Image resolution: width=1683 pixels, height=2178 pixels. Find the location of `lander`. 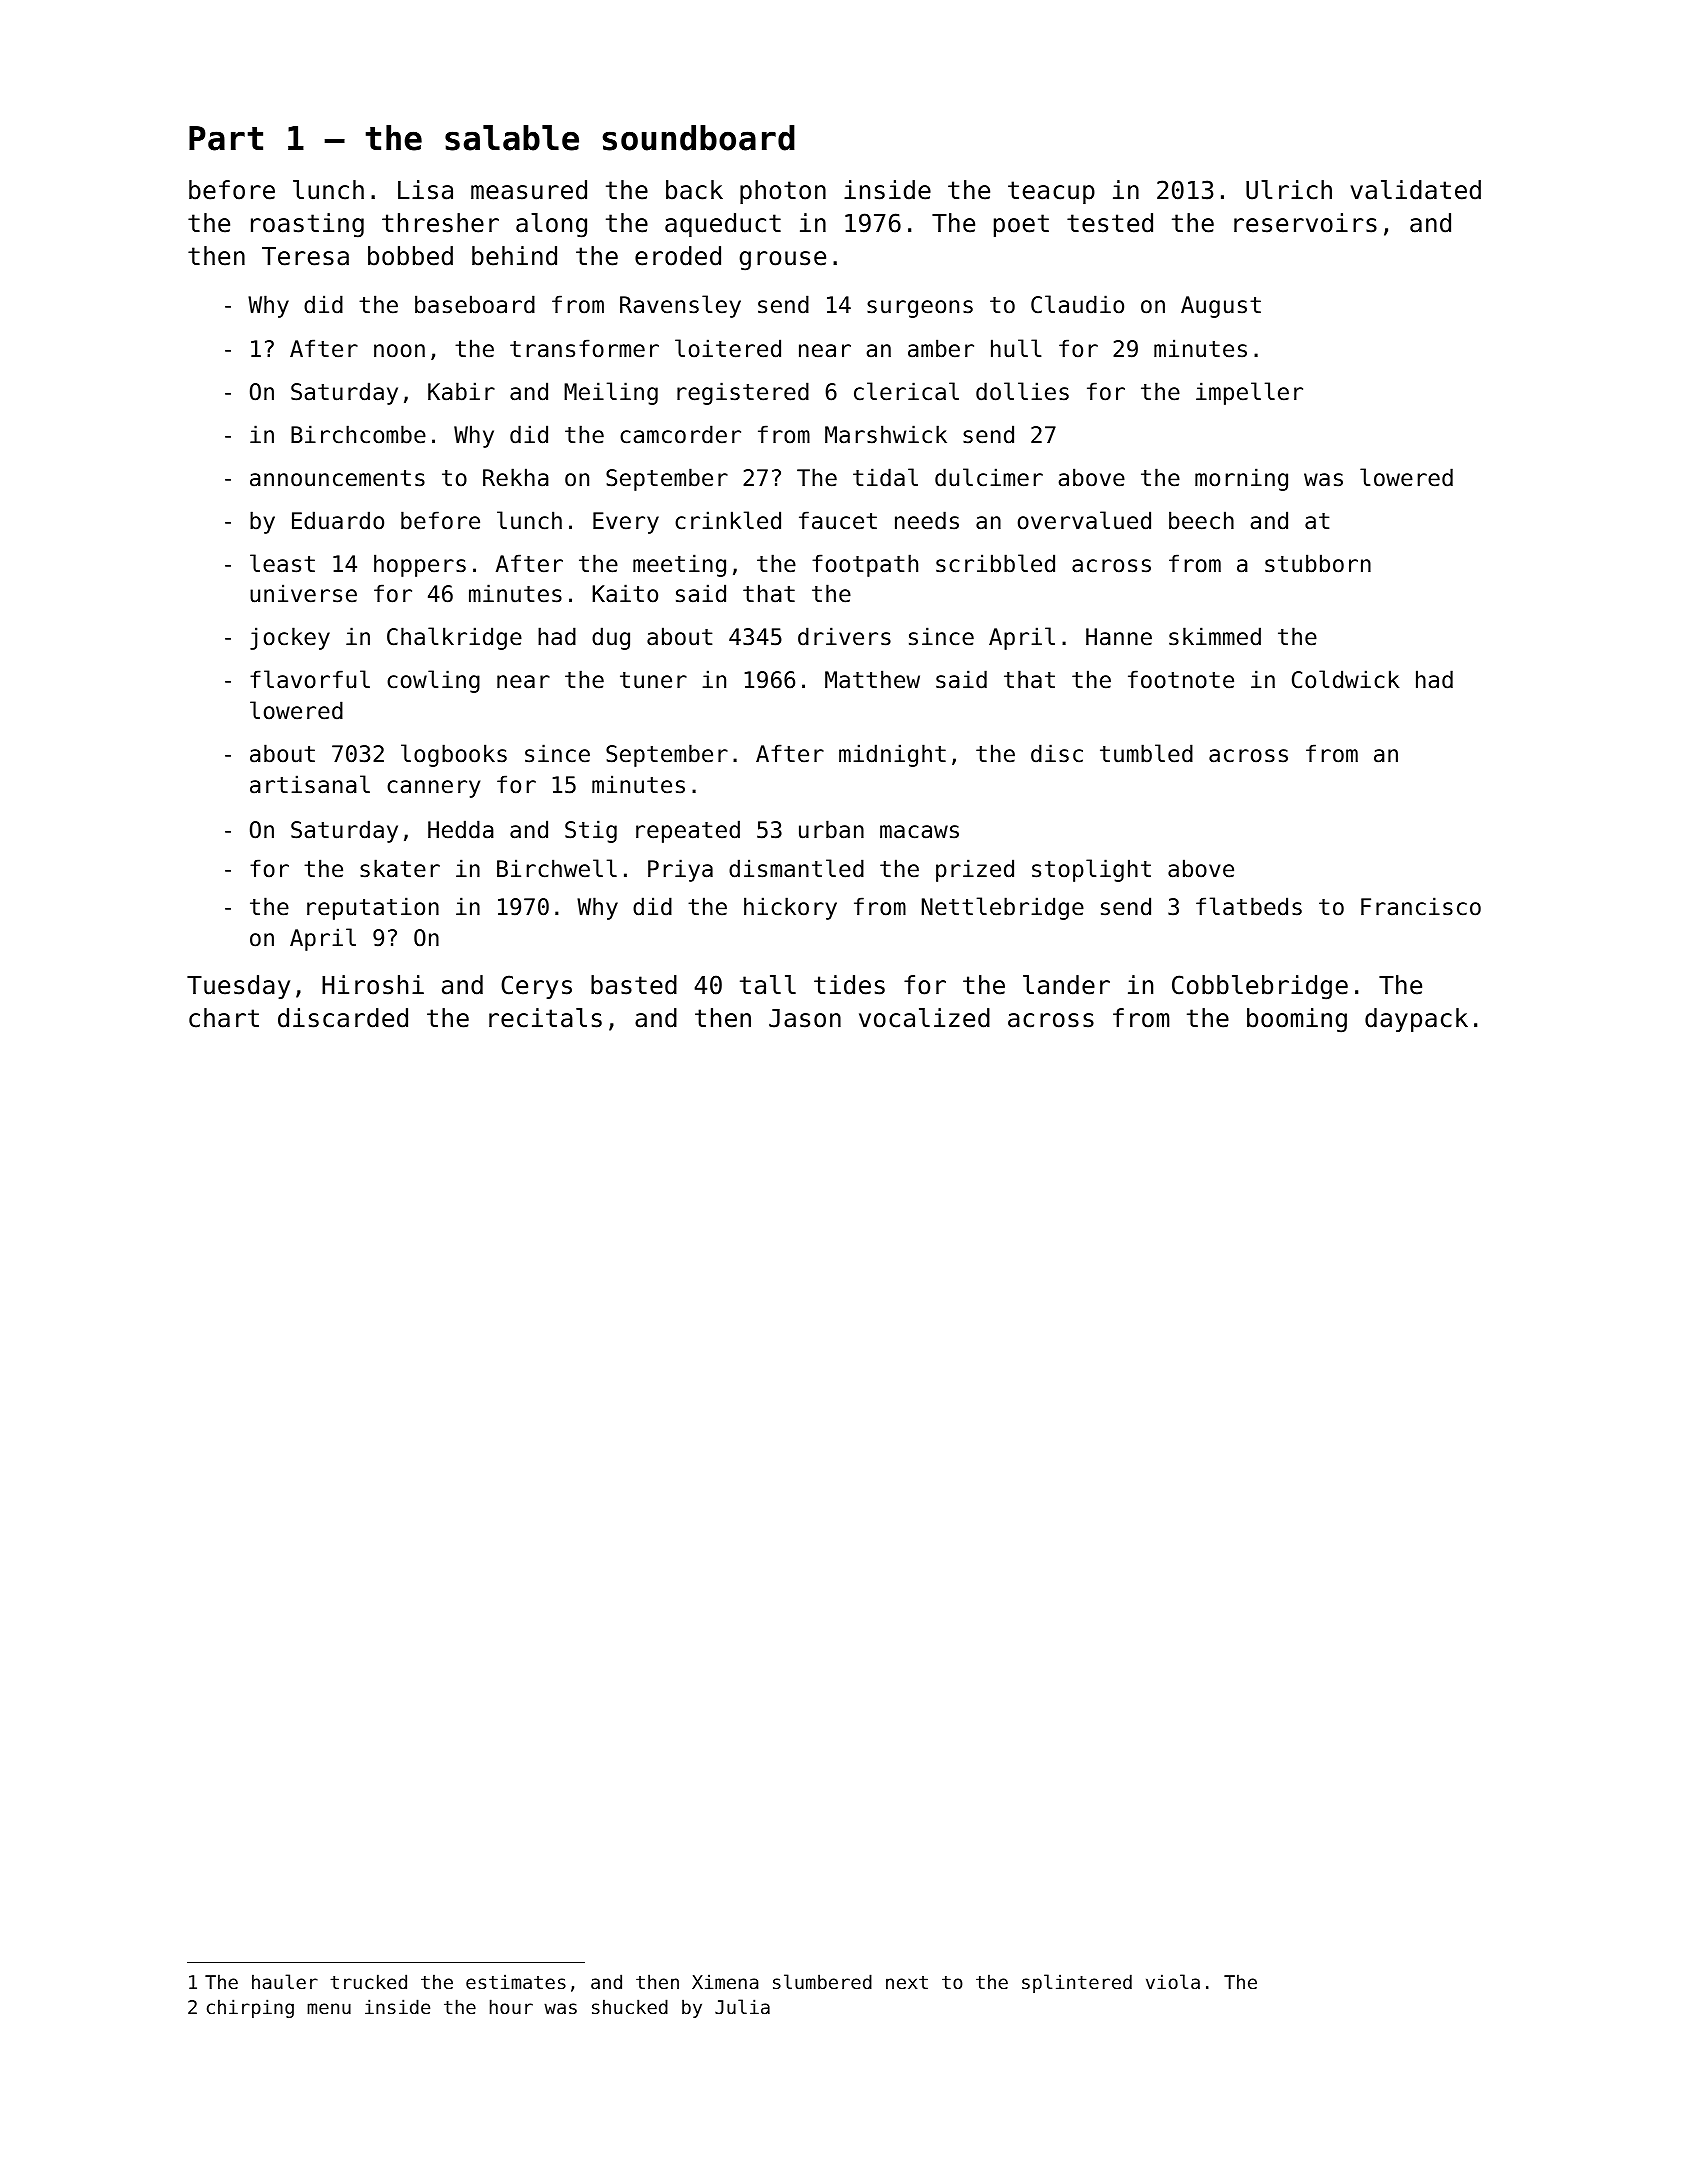

lander is located at coordinates (1066, 985).
